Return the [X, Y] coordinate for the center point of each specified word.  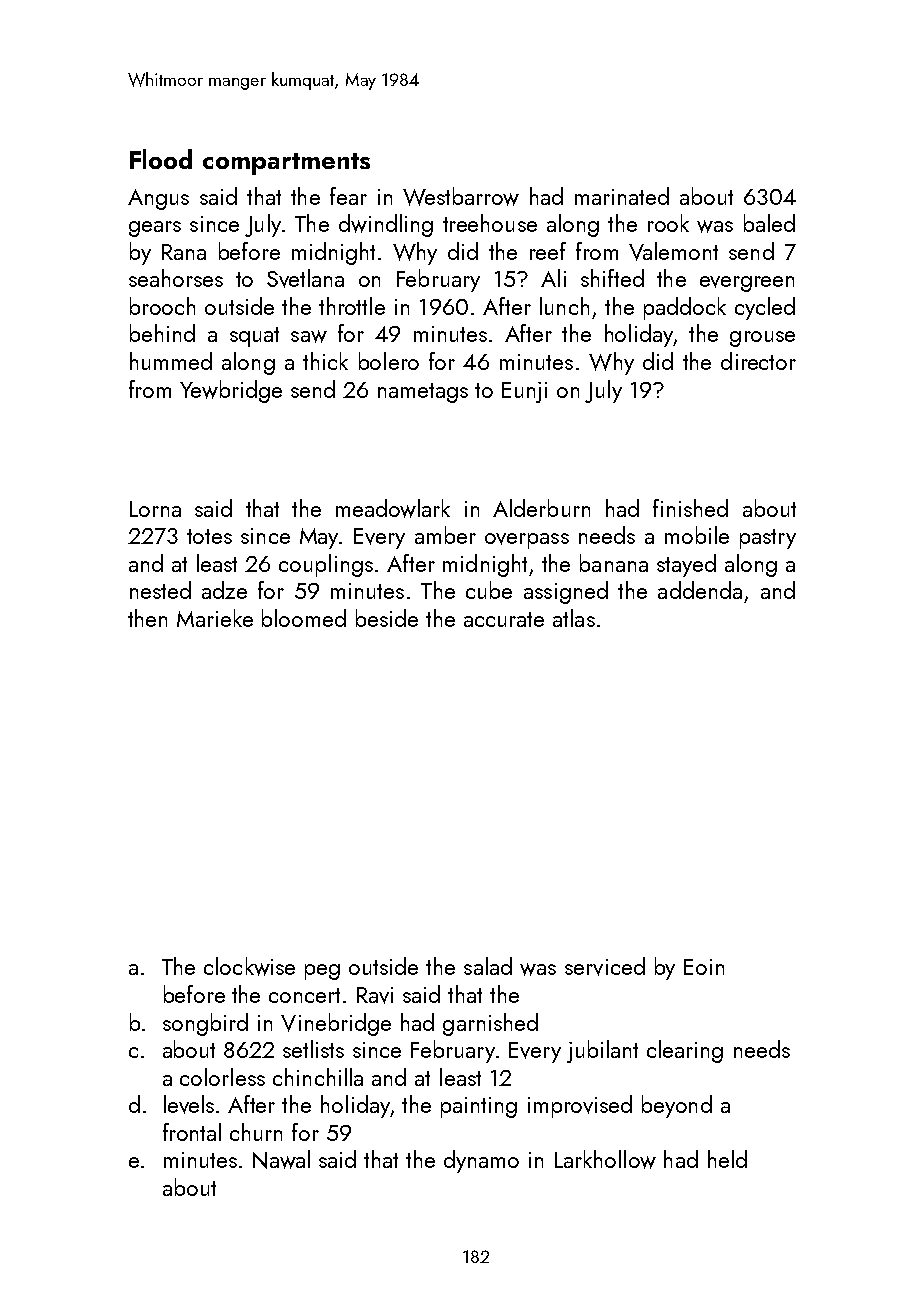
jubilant [602, 1051]
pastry [768, 539]
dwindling [386, 225]
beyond [677, 1106]
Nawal [281, 1159]
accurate [504, 619]
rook [668, 223]
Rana [184, 252]
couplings [326, 565]
